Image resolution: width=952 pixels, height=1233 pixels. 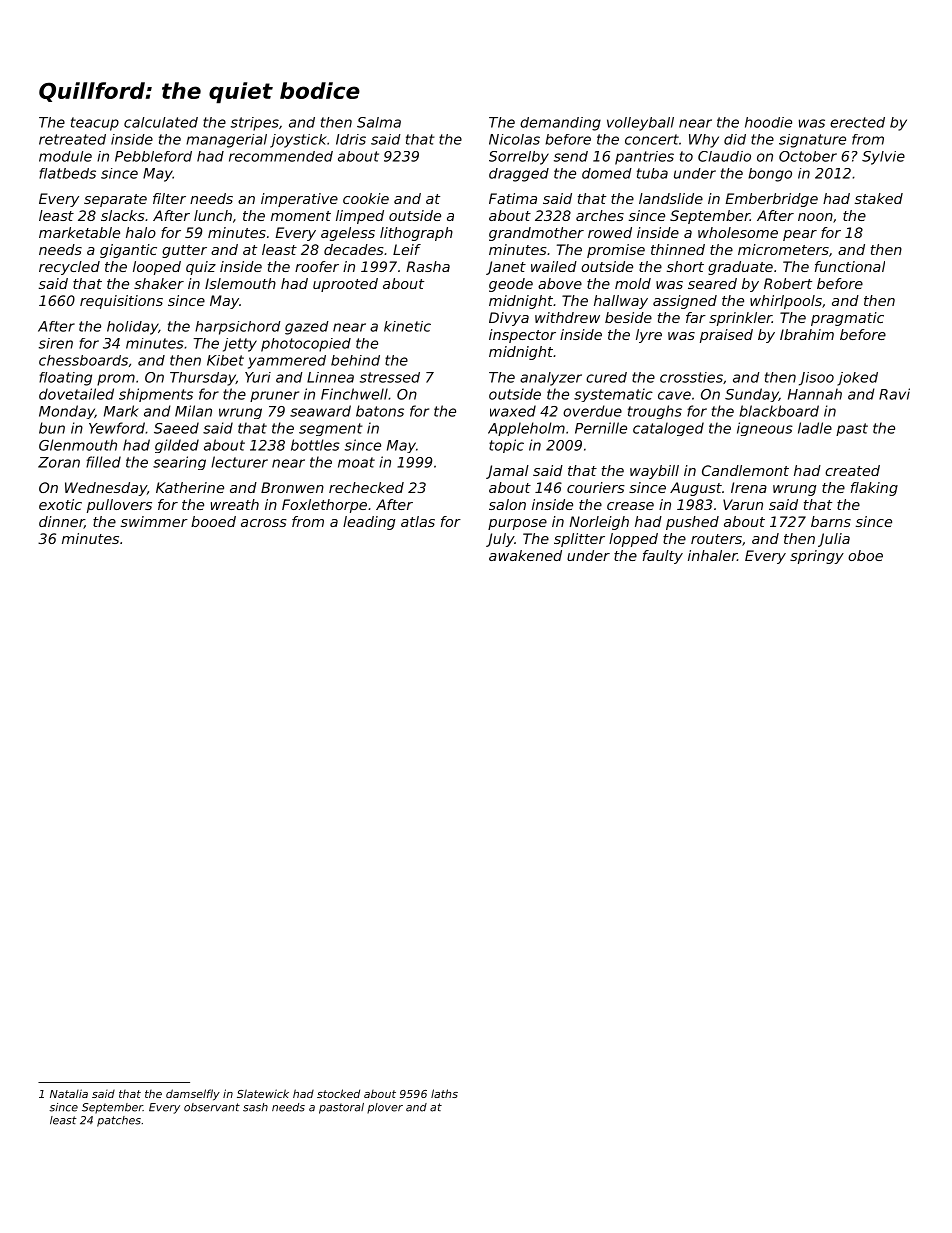 I want to click on managerial, so click(x=226, y=141).
